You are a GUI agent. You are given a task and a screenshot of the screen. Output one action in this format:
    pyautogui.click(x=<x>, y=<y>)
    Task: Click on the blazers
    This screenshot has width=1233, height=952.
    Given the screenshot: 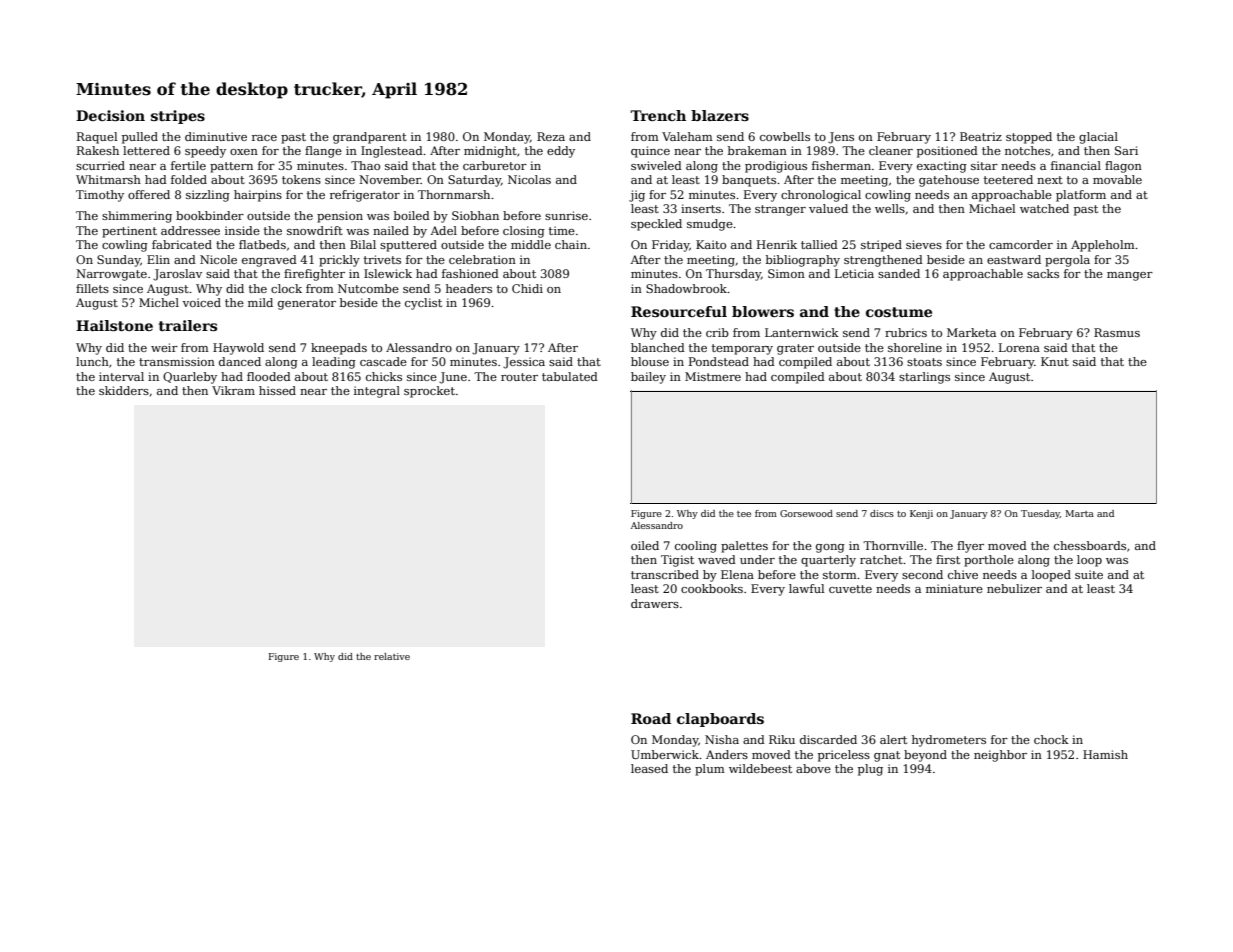 What is the action you would take?
    pyautogui.click(x=720, y=115)
